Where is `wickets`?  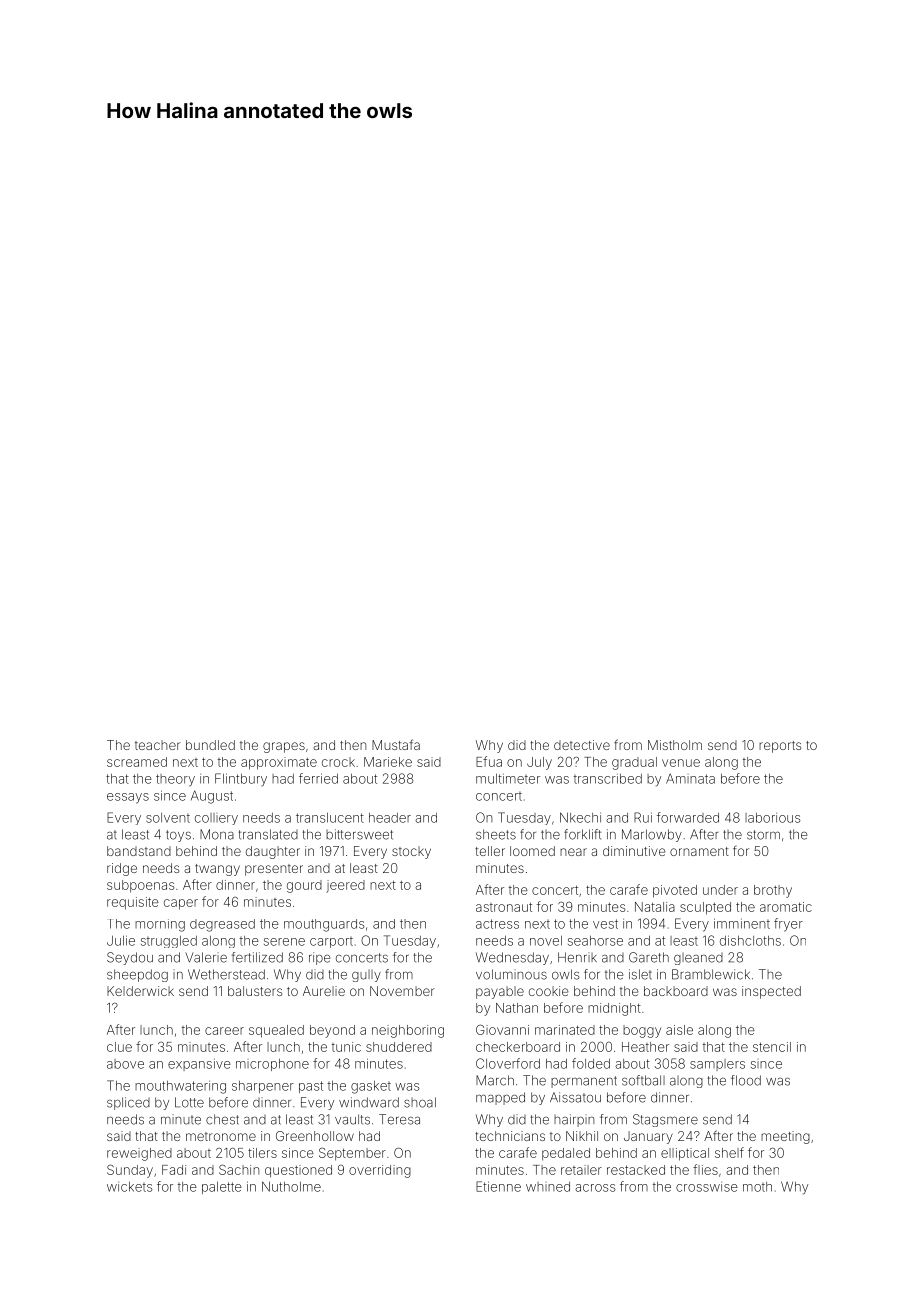
wickets is located at coordinates (130, 1187).
